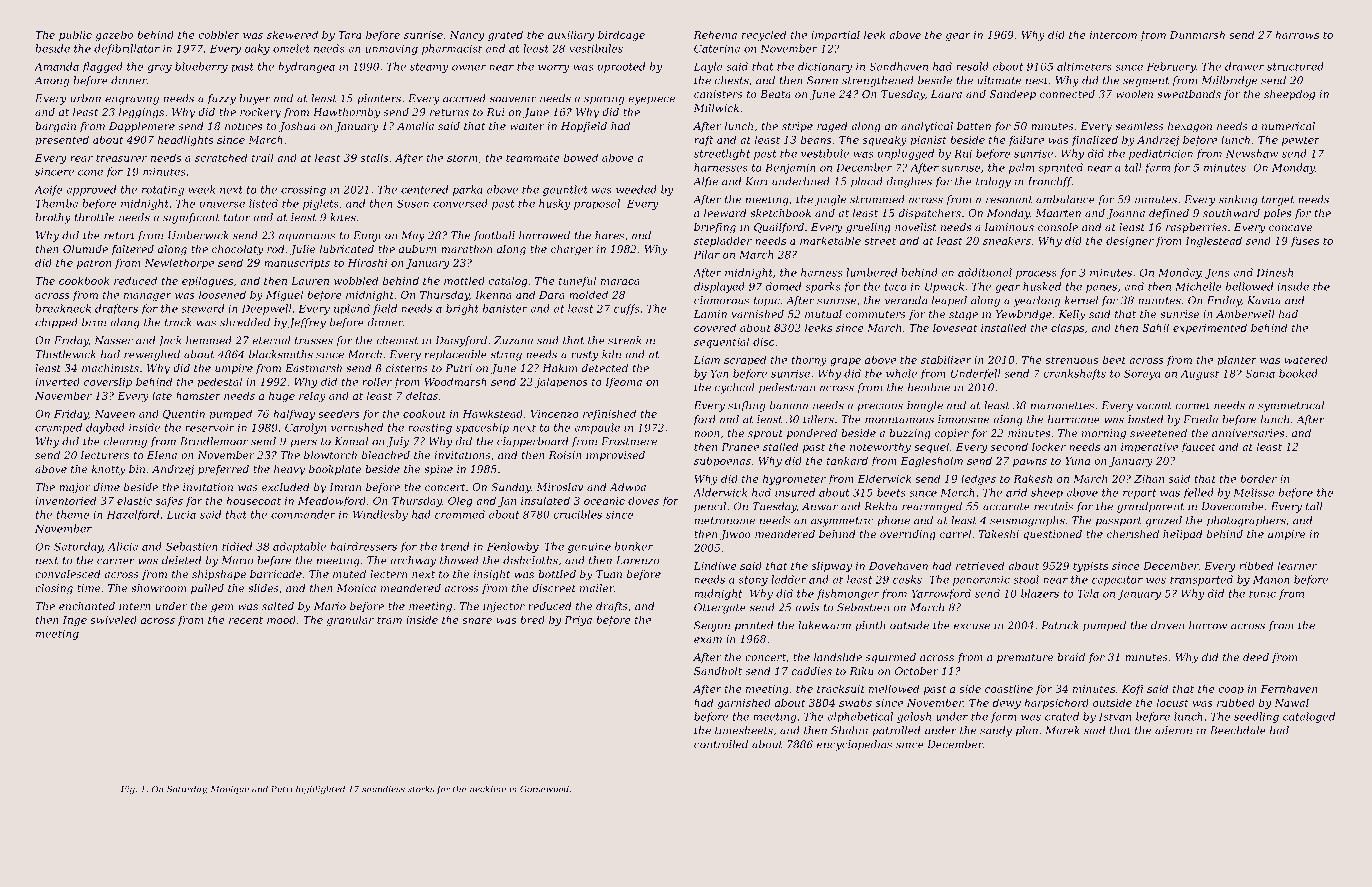 This image has width=1372, height=887. What do you see at coordinates (132, 250) in the image?
I see `faltered` at bounding box center [132, 250].
